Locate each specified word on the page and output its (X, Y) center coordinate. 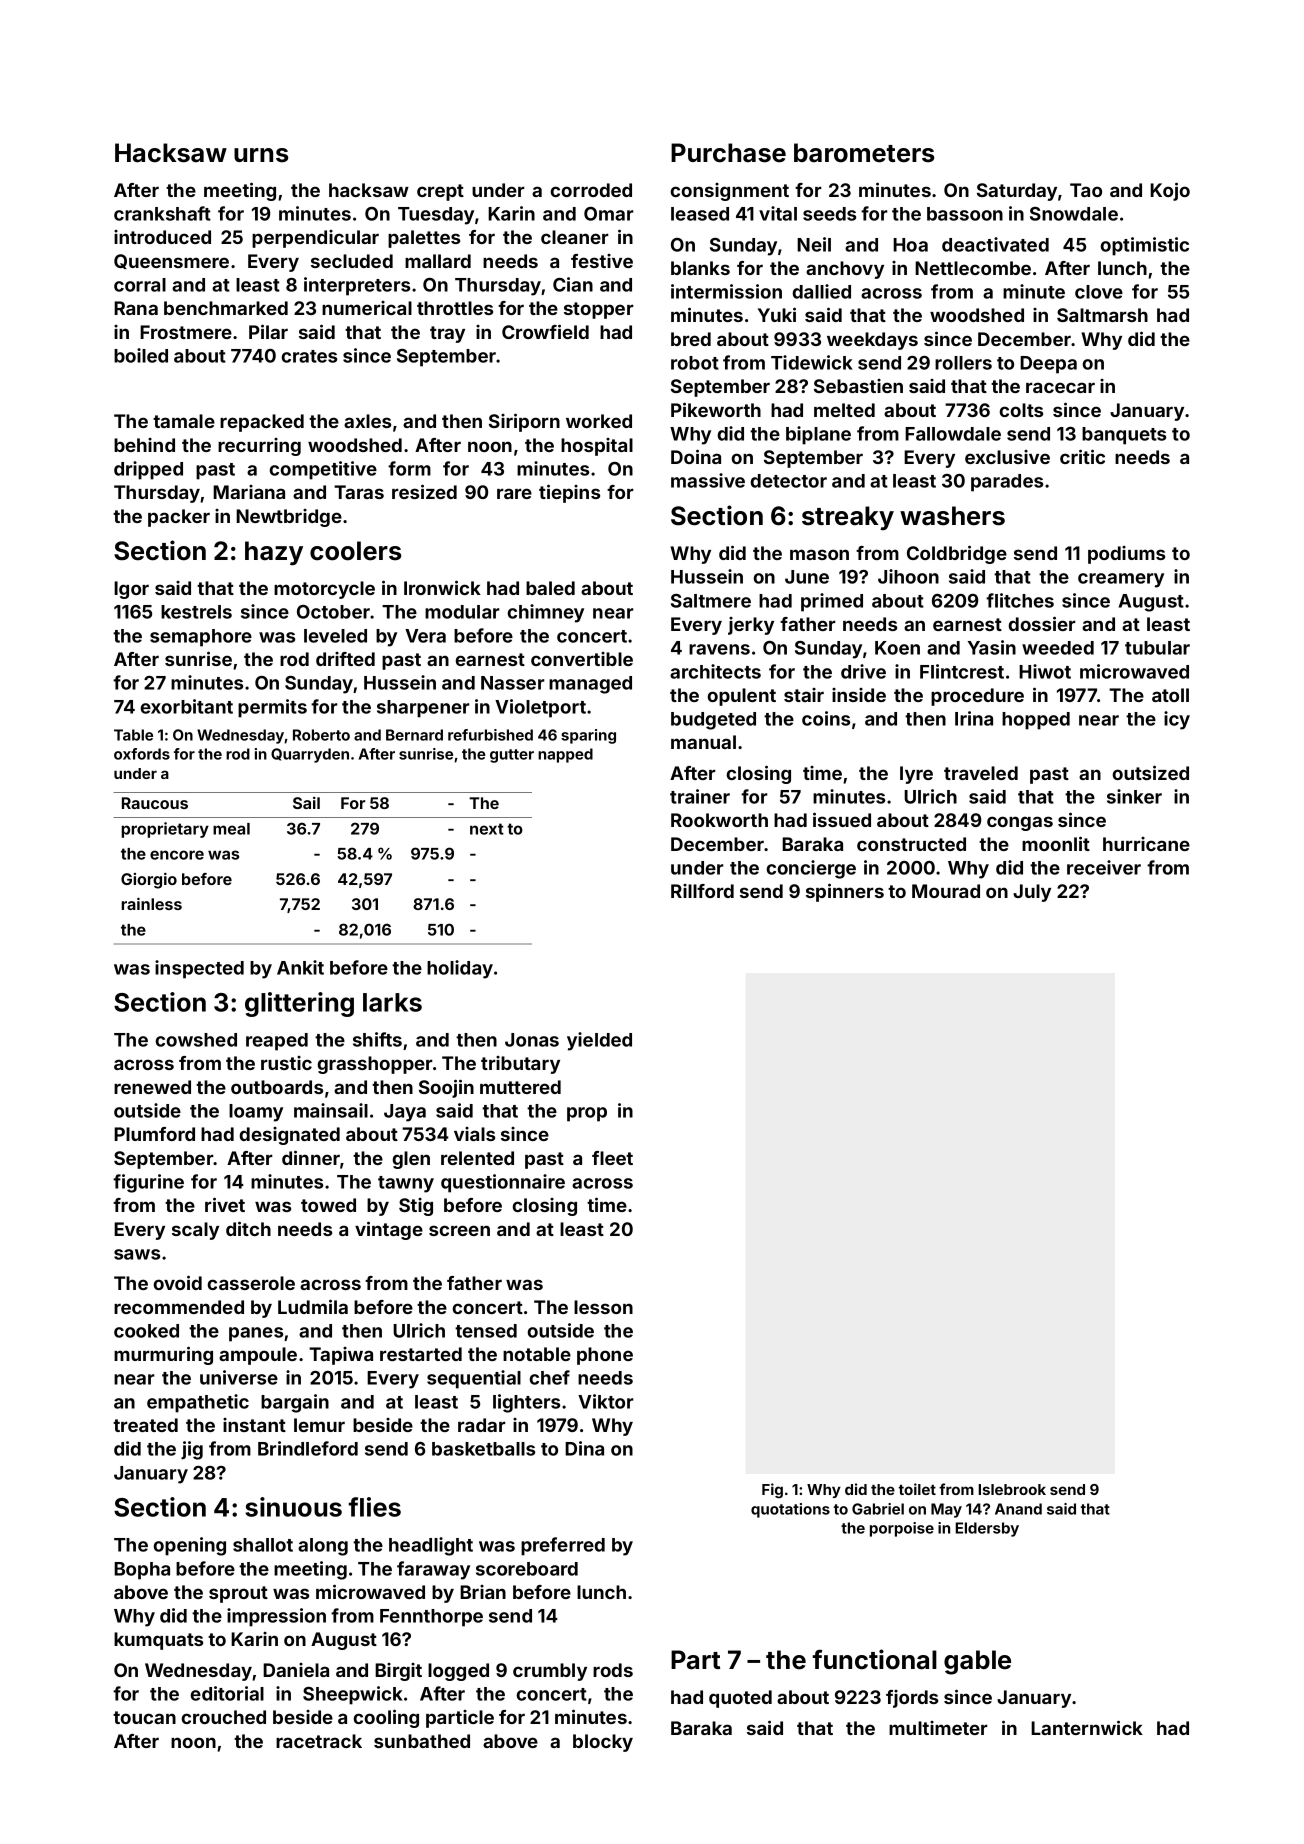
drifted (345, 659)
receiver (1104, 867)
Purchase (728, 153)
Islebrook (1012, 1489)
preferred (563, 1546)
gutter (512, 756)
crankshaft (162, 213)
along (323, 1547)
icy (1177, 720)
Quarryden (310, 755)
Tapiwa (341, 1356)
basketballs (483, 1449)
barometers (864, 153)
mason (819, 554)
